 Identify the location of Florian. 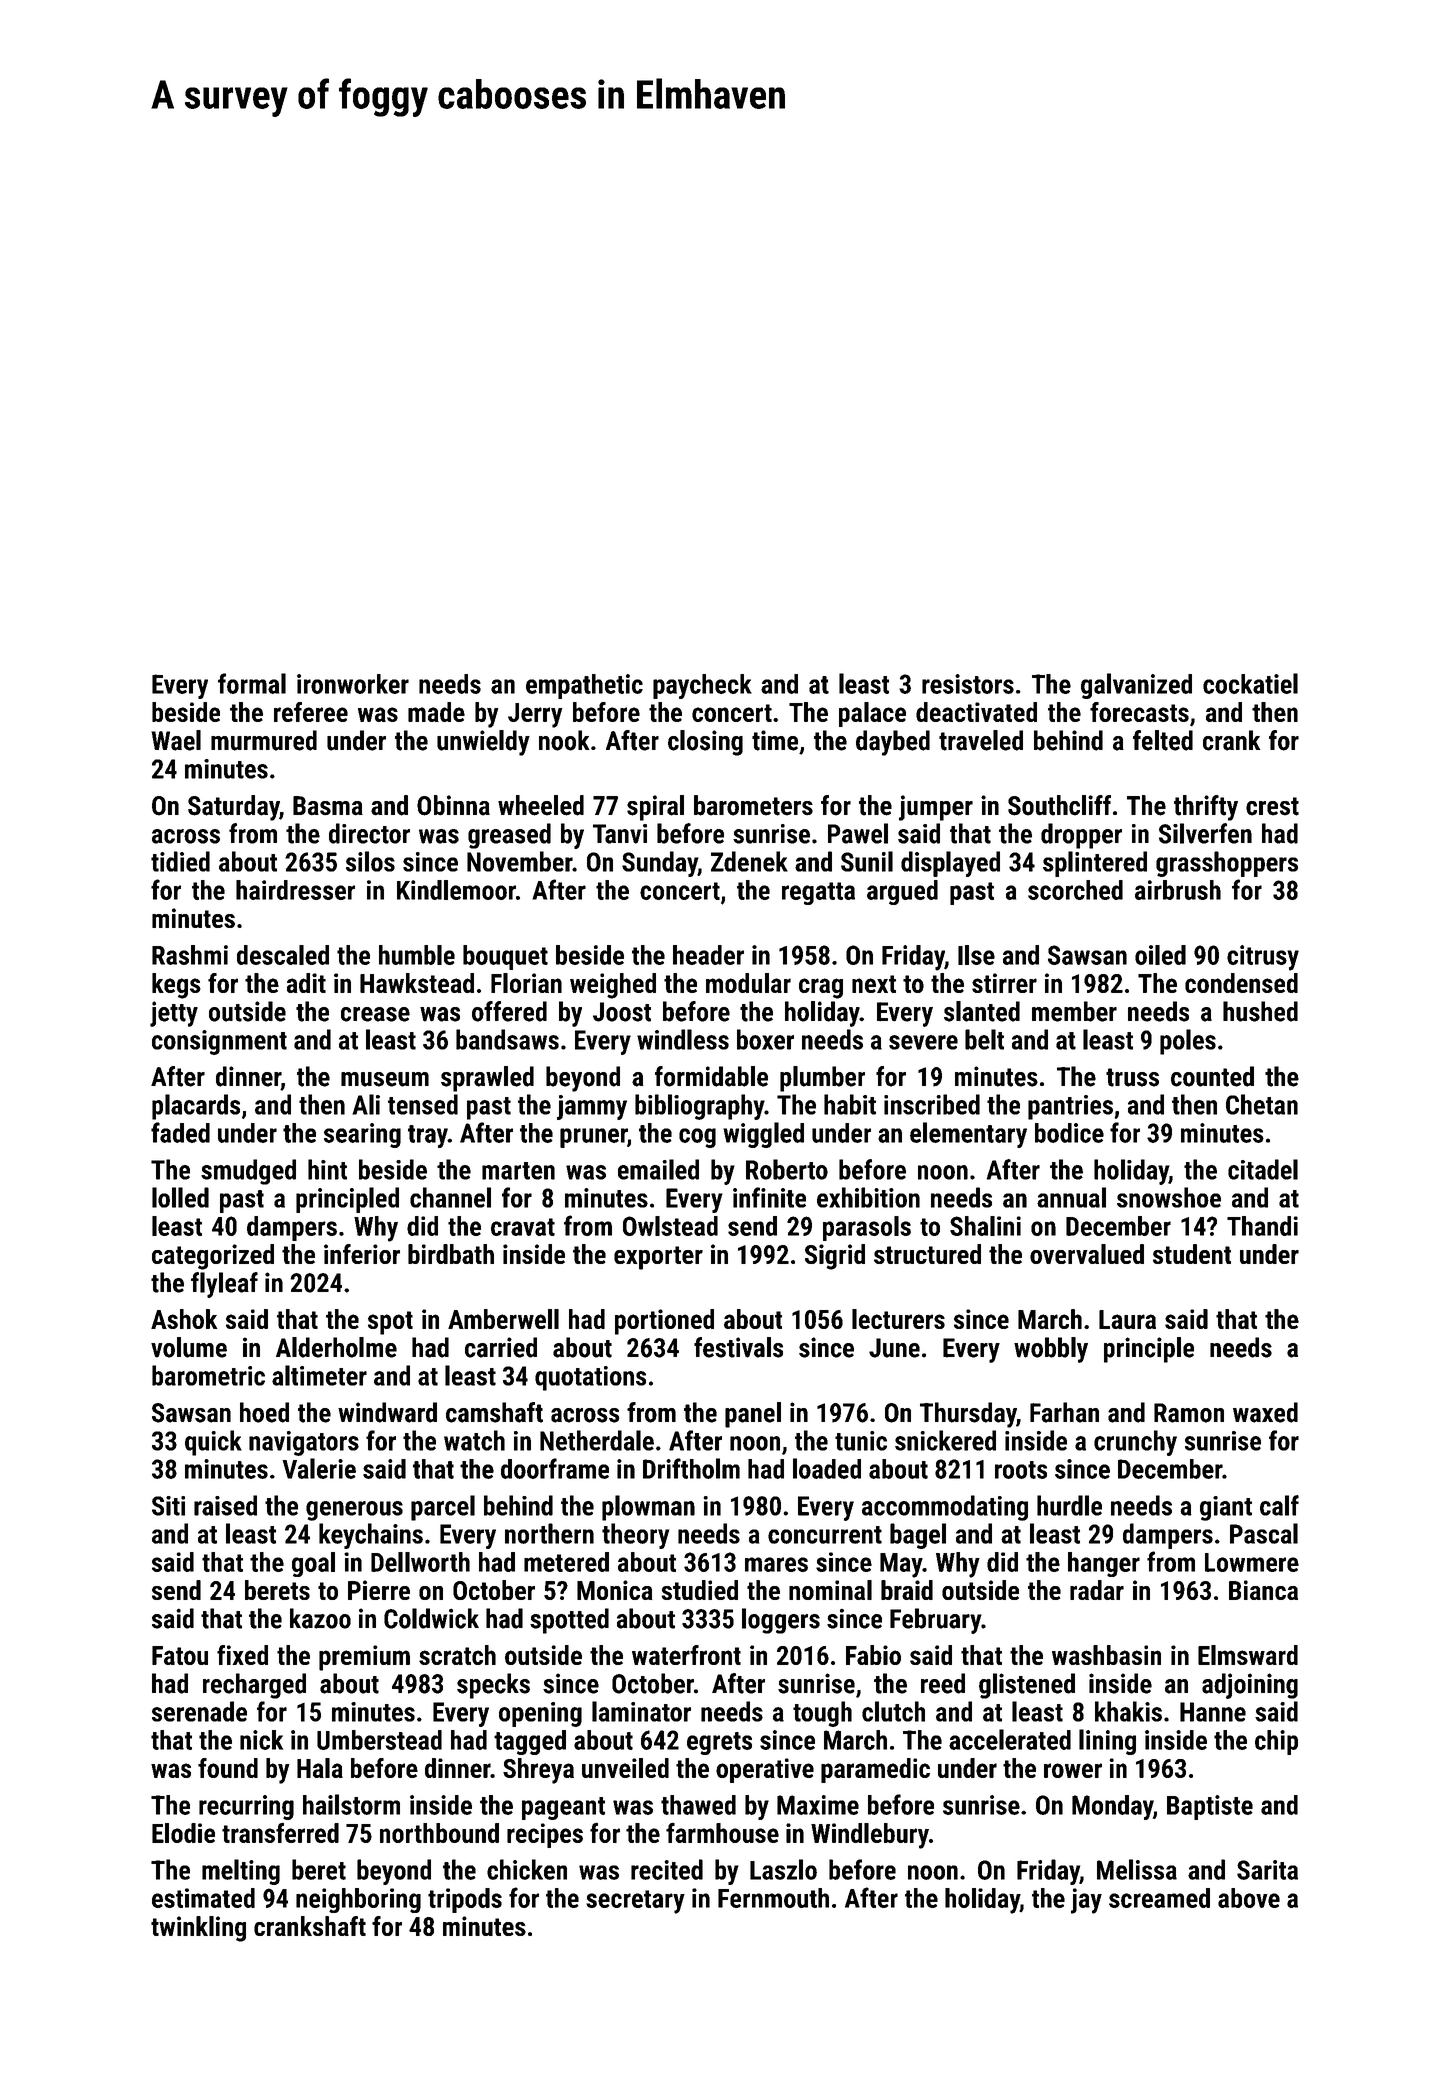
(526, 983).
